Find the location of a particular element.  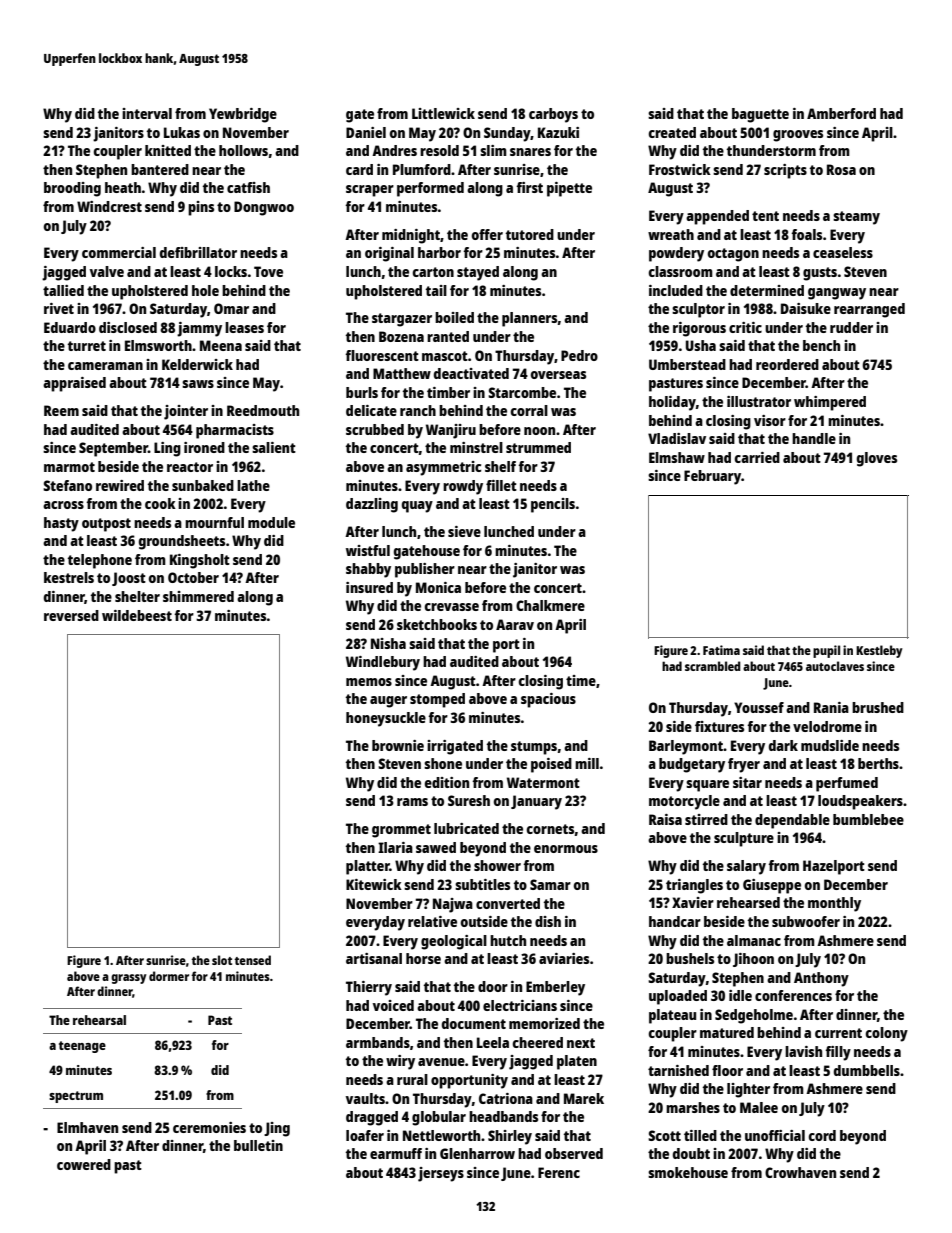

bumblebee is located at coordinates (868, 819).
